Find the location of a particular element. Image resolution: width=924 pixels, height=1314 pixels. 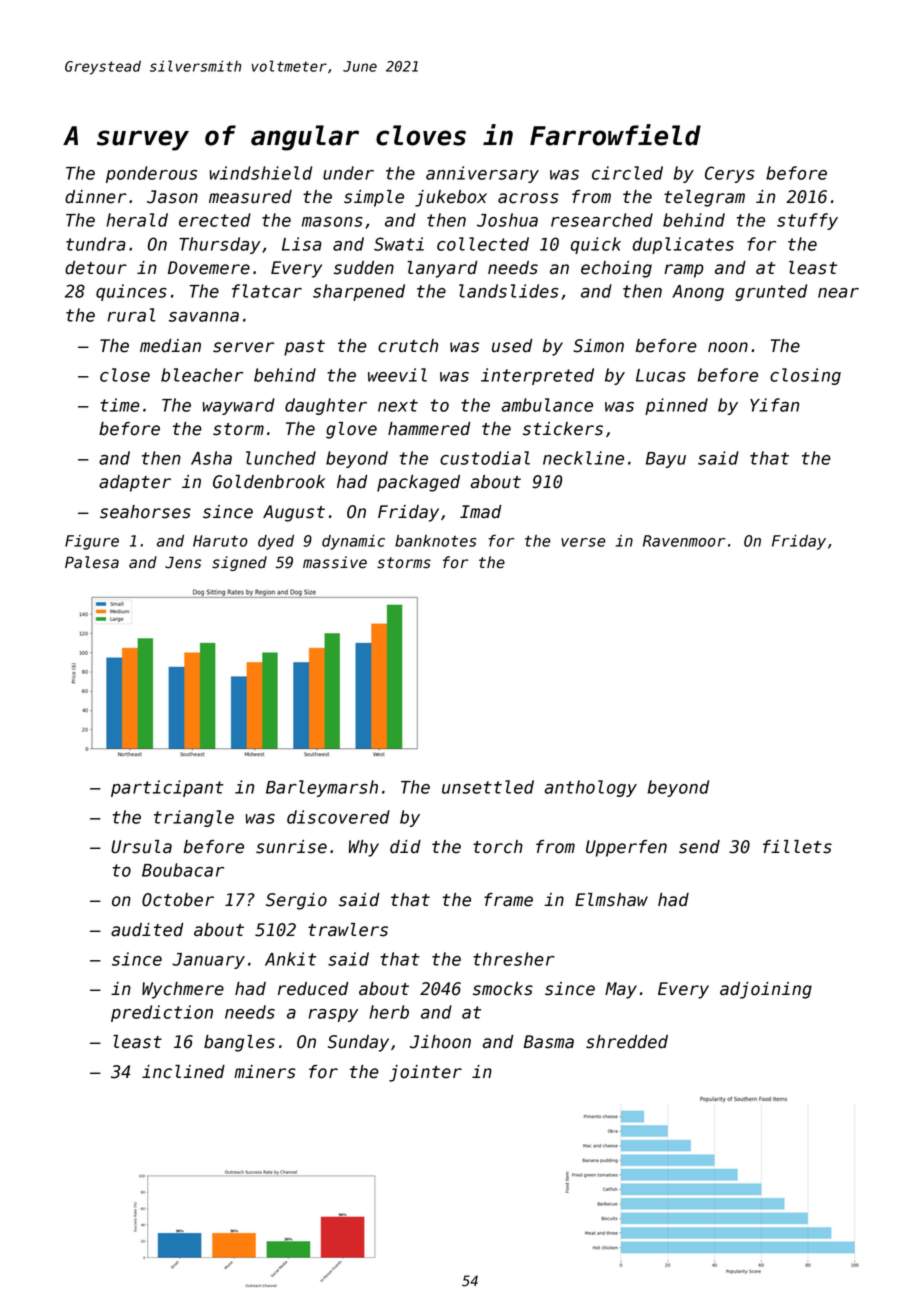

verse is located at coordinates (583, 542).
